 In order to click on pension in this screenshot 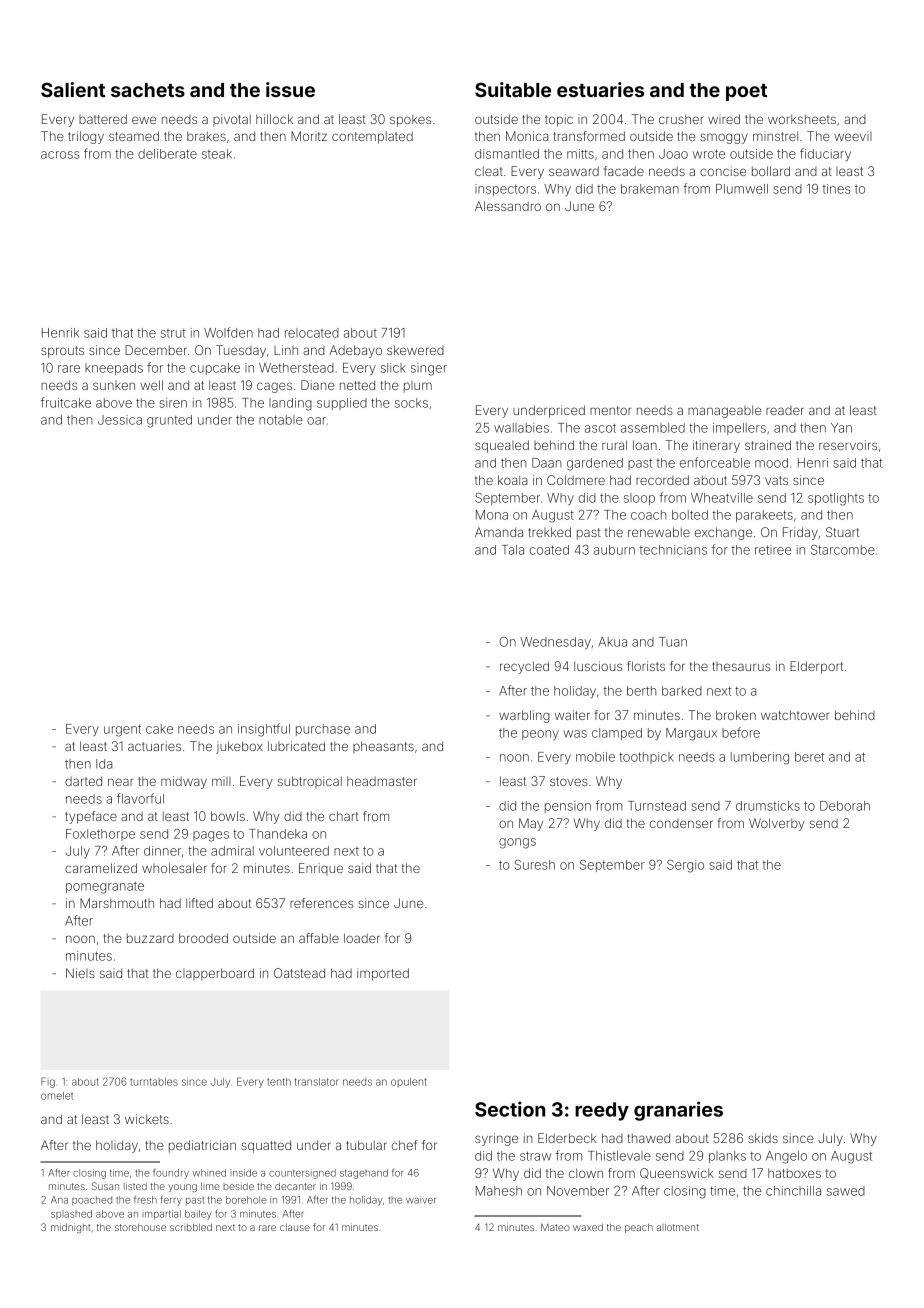, I will do `click(568, 807)`.
